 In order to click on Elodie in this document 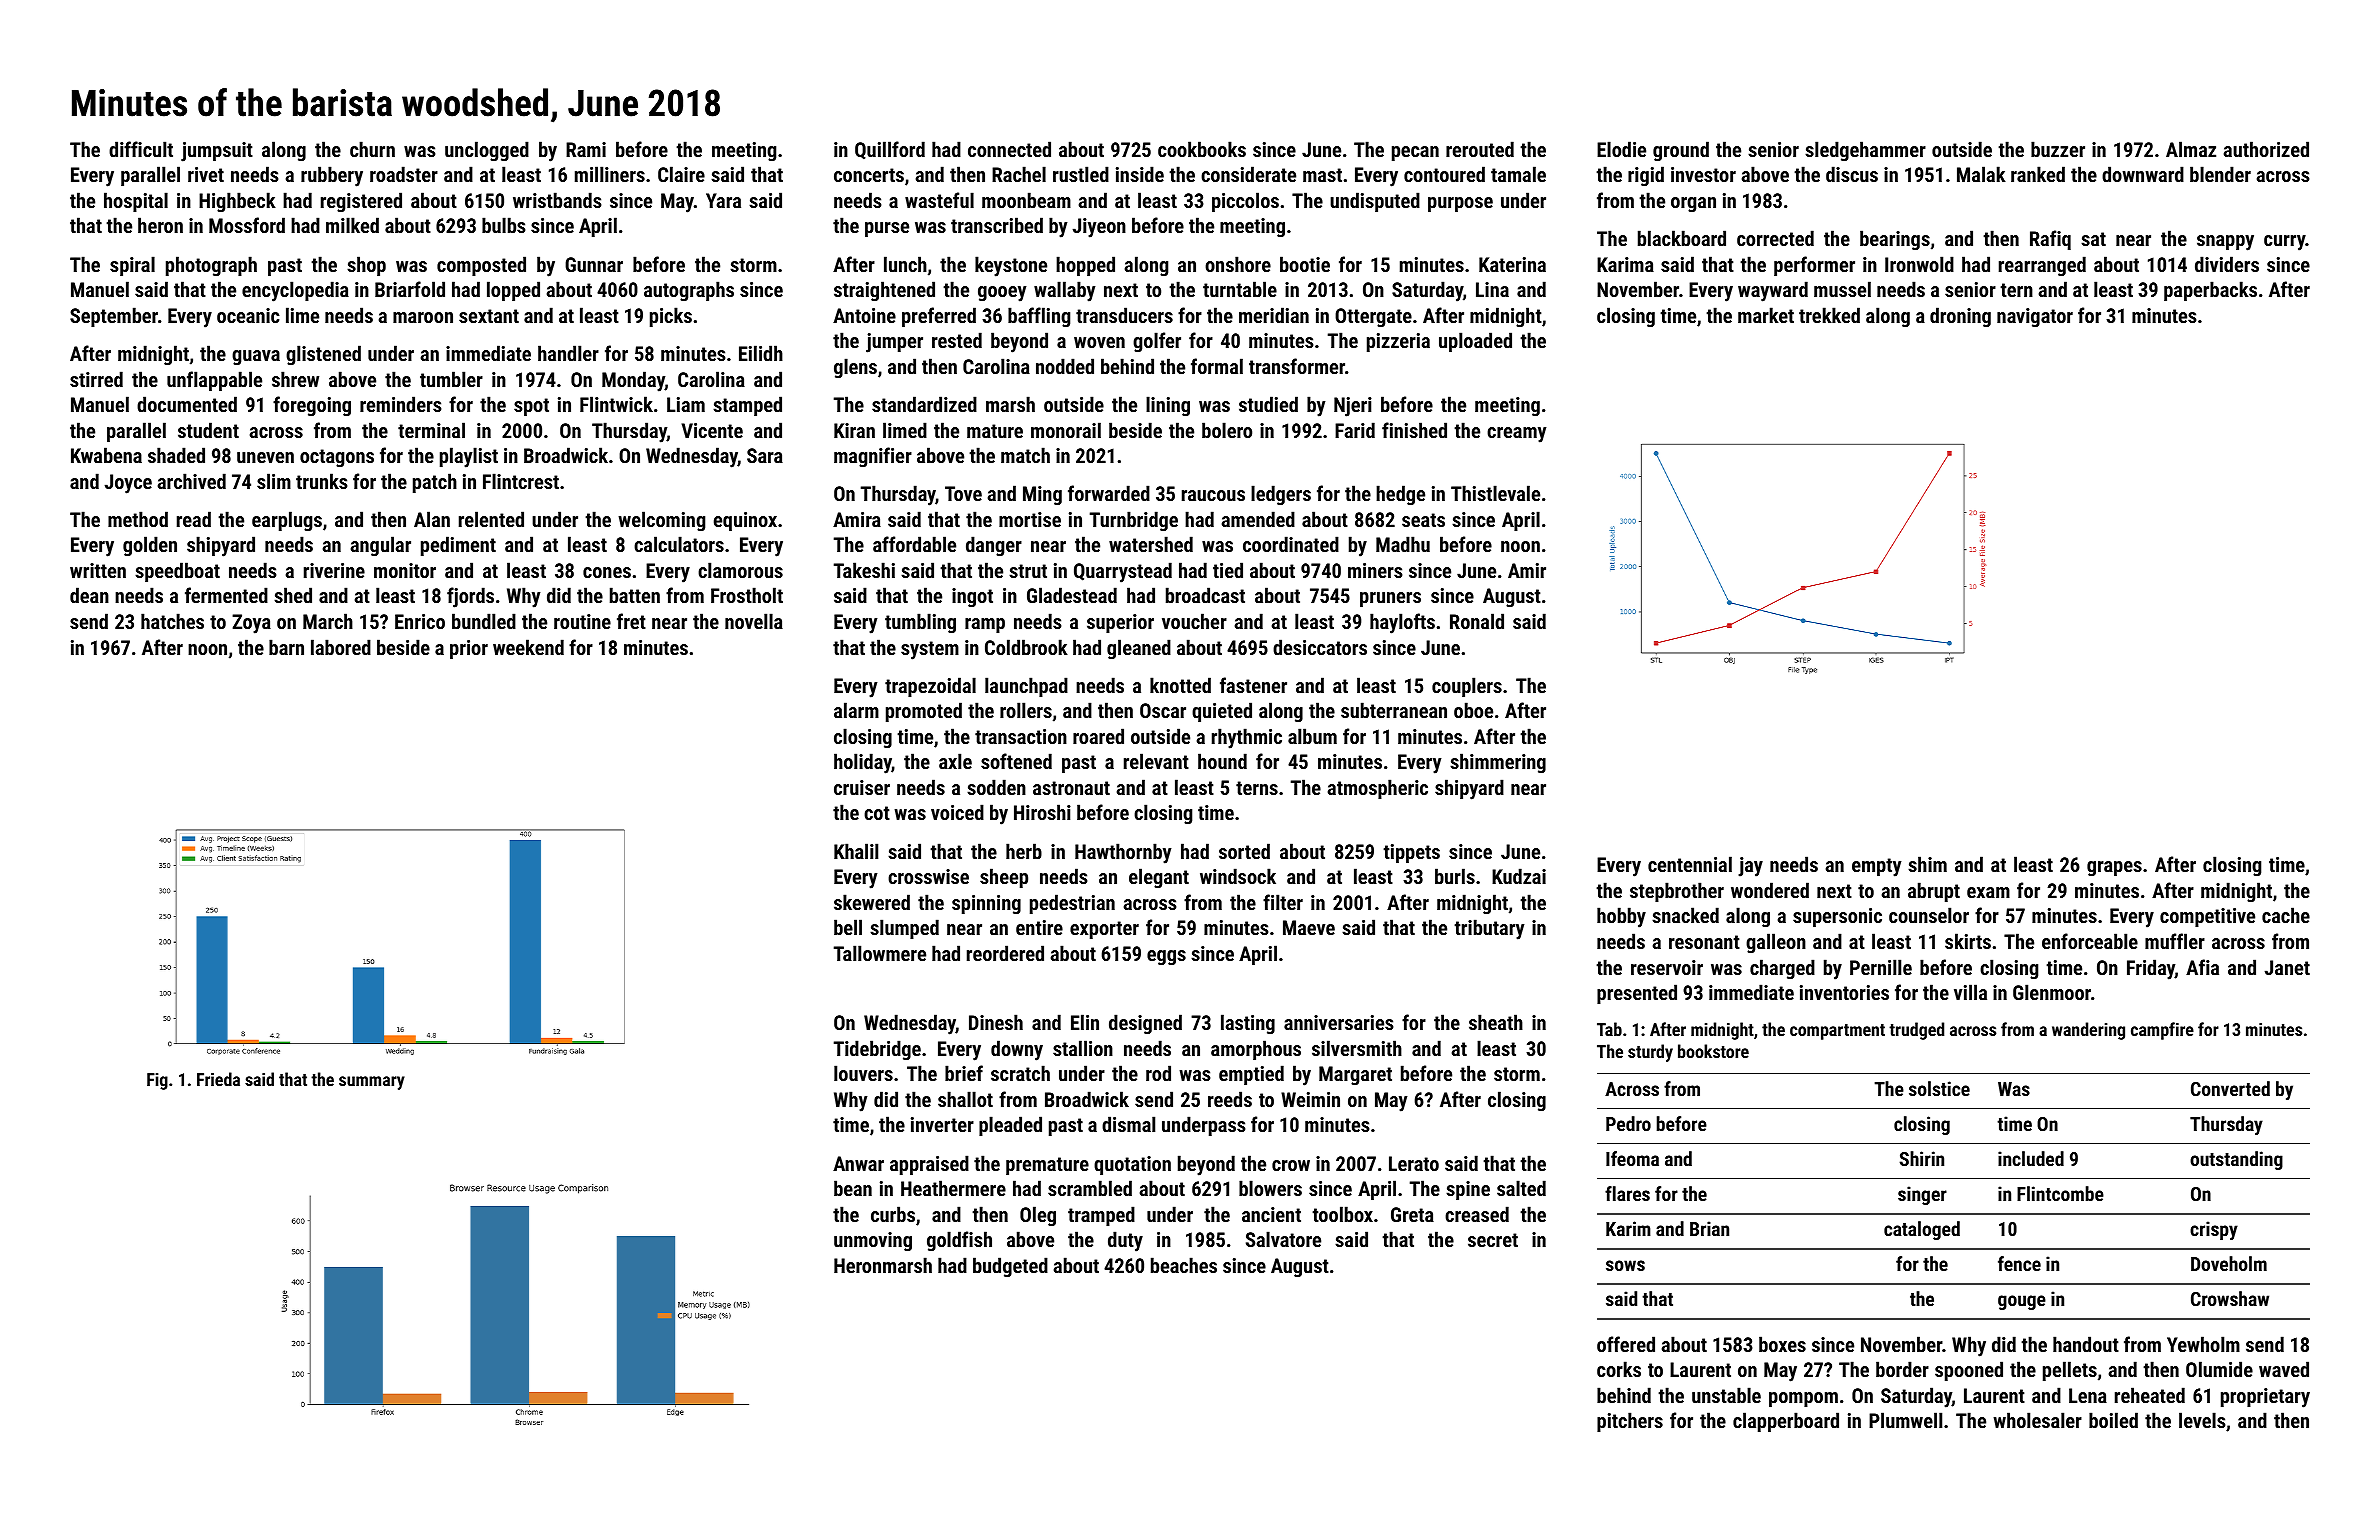, I will do `click(1621, 149)`.
